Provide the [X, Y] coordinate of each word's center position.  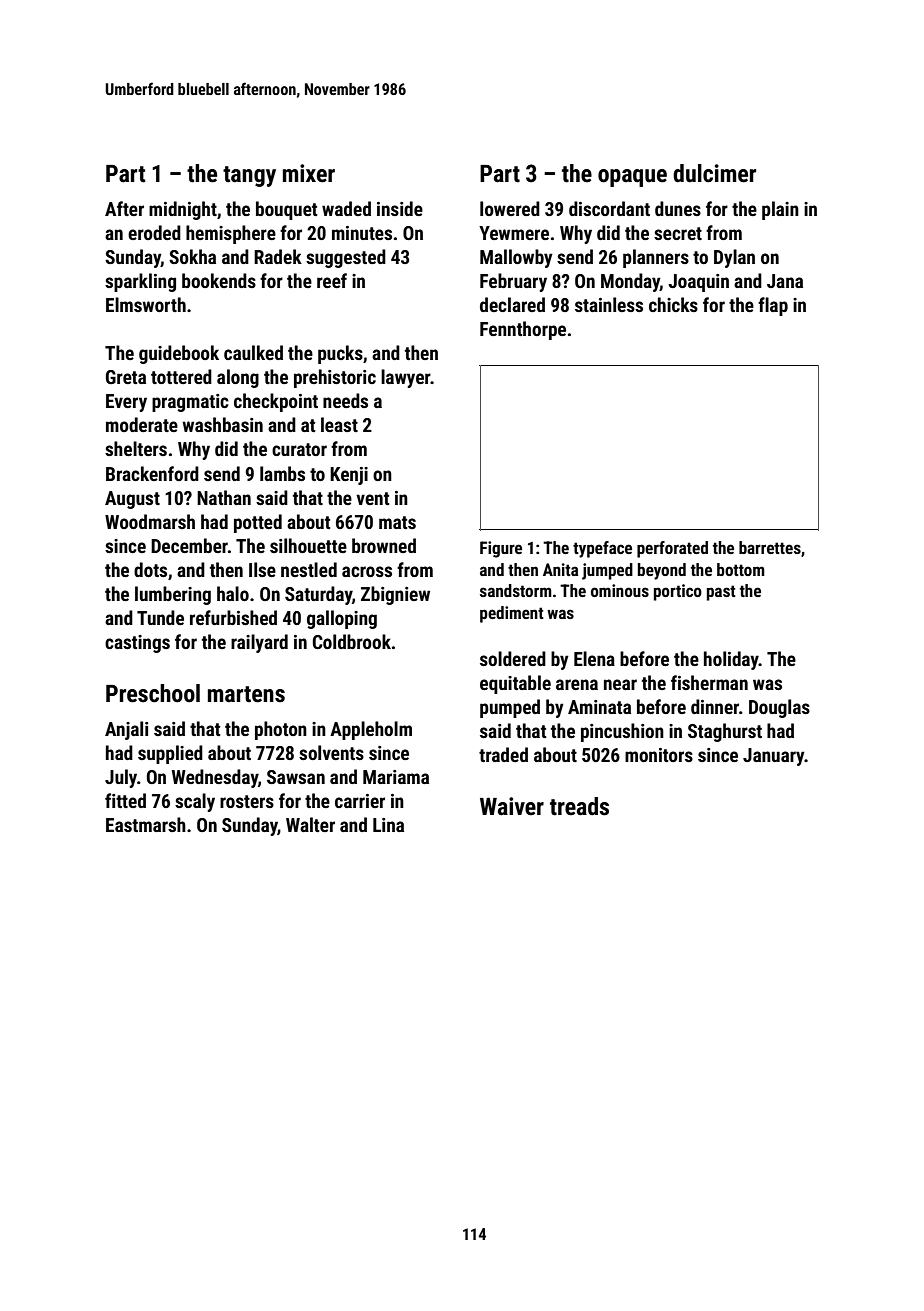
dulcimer [714, 173]
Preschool [153, 693]
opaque [632, 178]
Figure [501, 549]
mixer [309, 173]
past [721, 593]
